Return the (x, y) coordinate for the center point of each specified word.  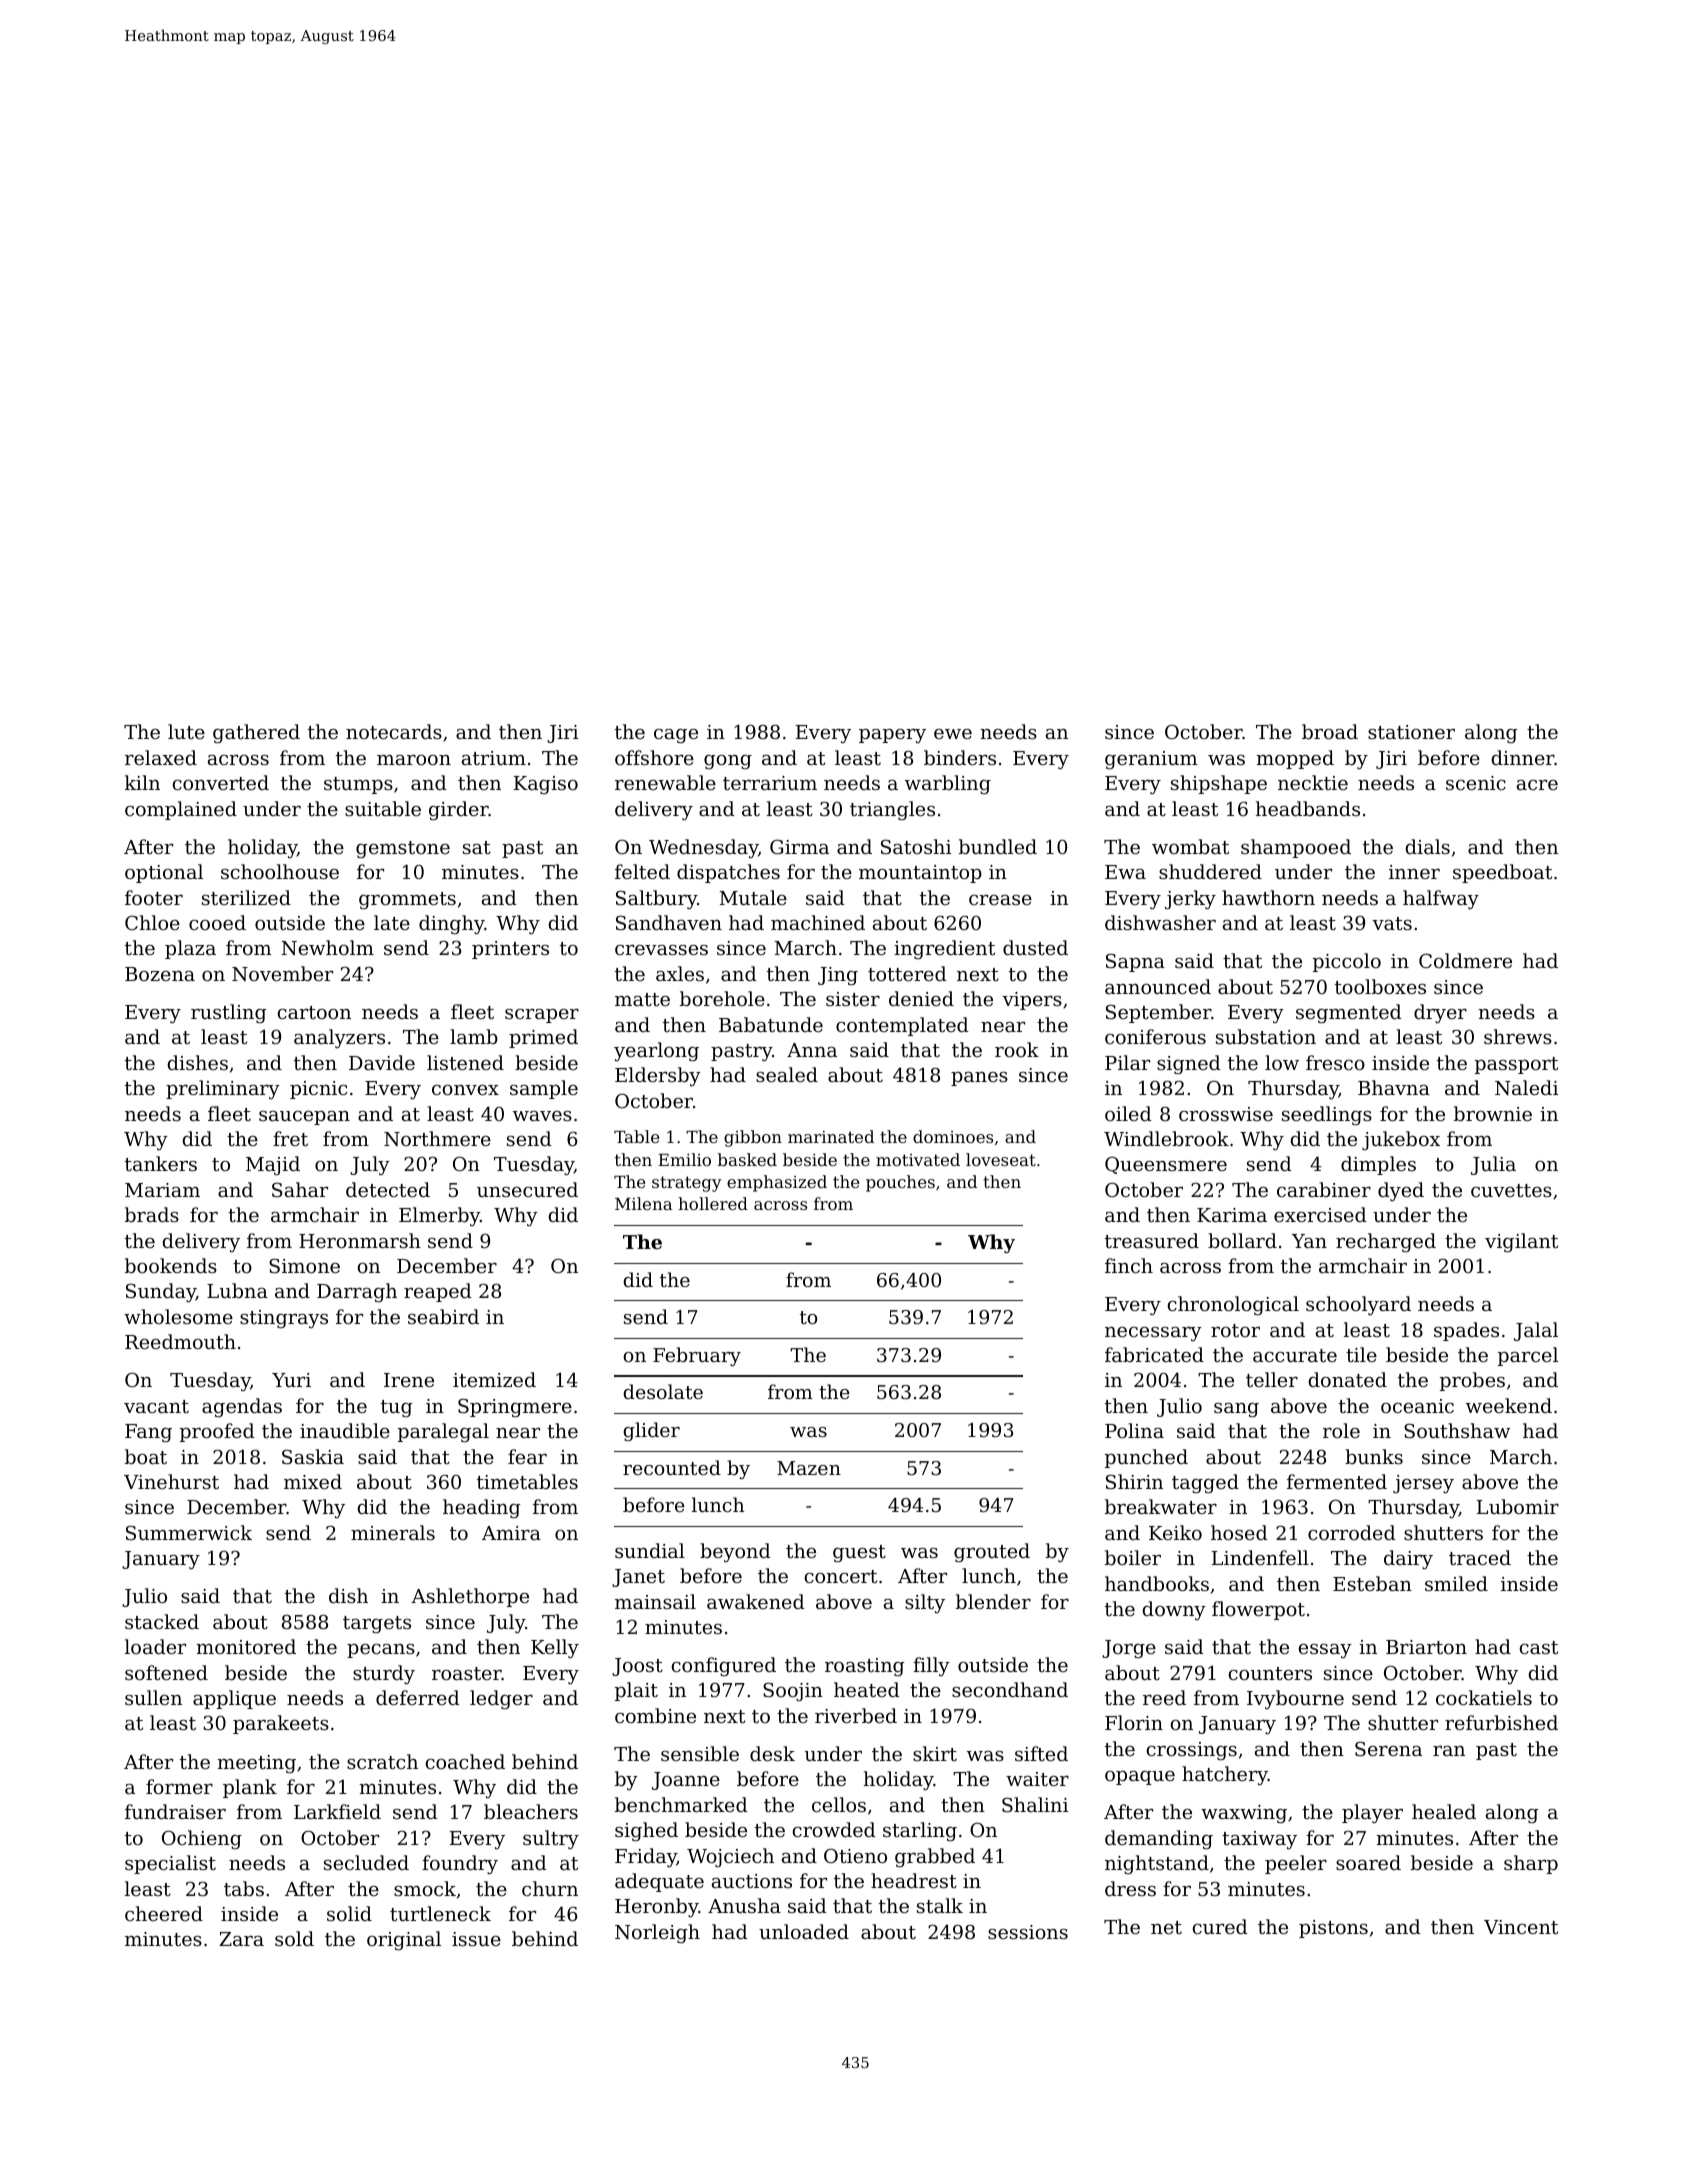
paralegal (443, 1433)
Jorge (1129, 1649)
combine (655, 1715)
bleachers (531, 1811)
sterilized (246, 897)
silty (925, 1604)
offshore (654, 757)
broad (1330, 731)
